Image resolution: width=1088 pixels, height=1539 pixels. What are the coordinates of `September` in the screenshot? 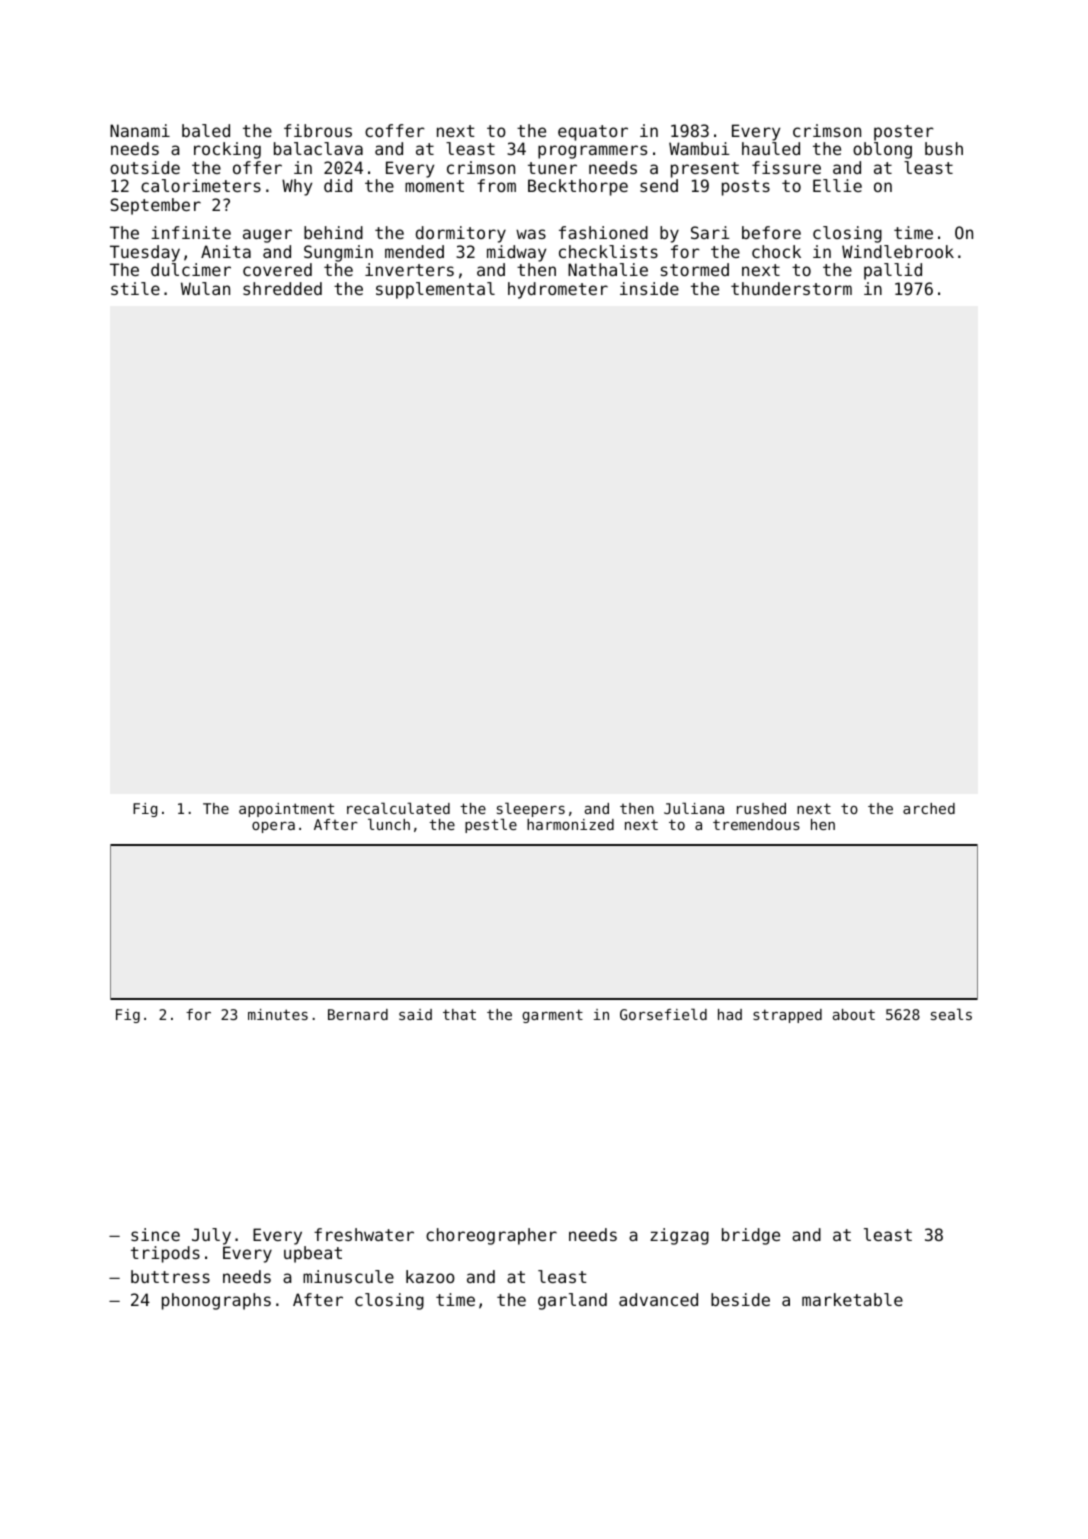 It's located at (155, 206).
